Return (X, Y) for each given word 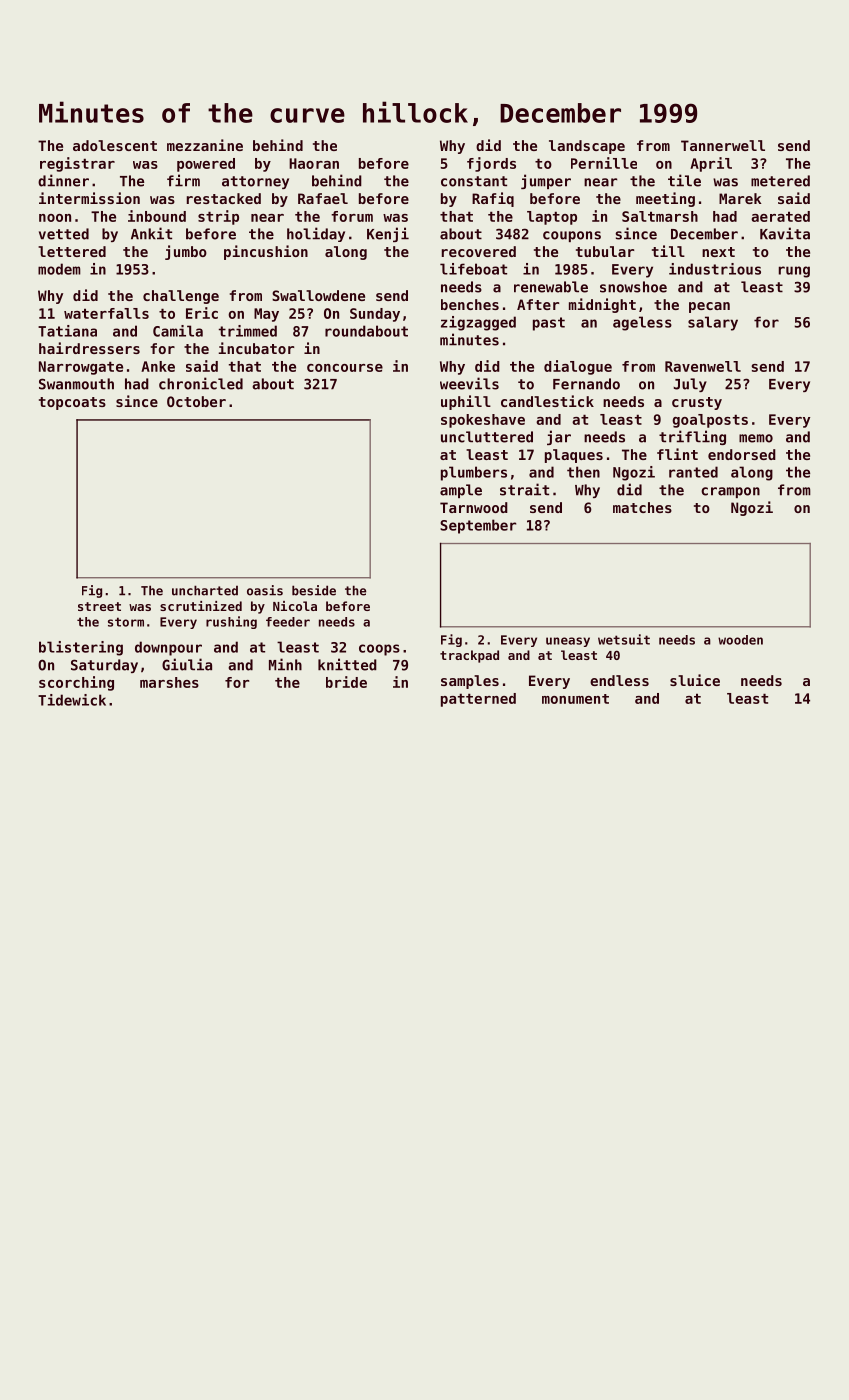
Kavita (785, 233)
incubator (256, 348)
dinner (63, 180)
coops (379, 650)
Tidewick (72, 700)
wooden (740, 640)
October (196, 401)
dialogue (578, 367)
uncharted (205, 590)
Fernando (586, 384)
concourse (345, 368)
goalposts (710, 421)
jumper (546, 181)
